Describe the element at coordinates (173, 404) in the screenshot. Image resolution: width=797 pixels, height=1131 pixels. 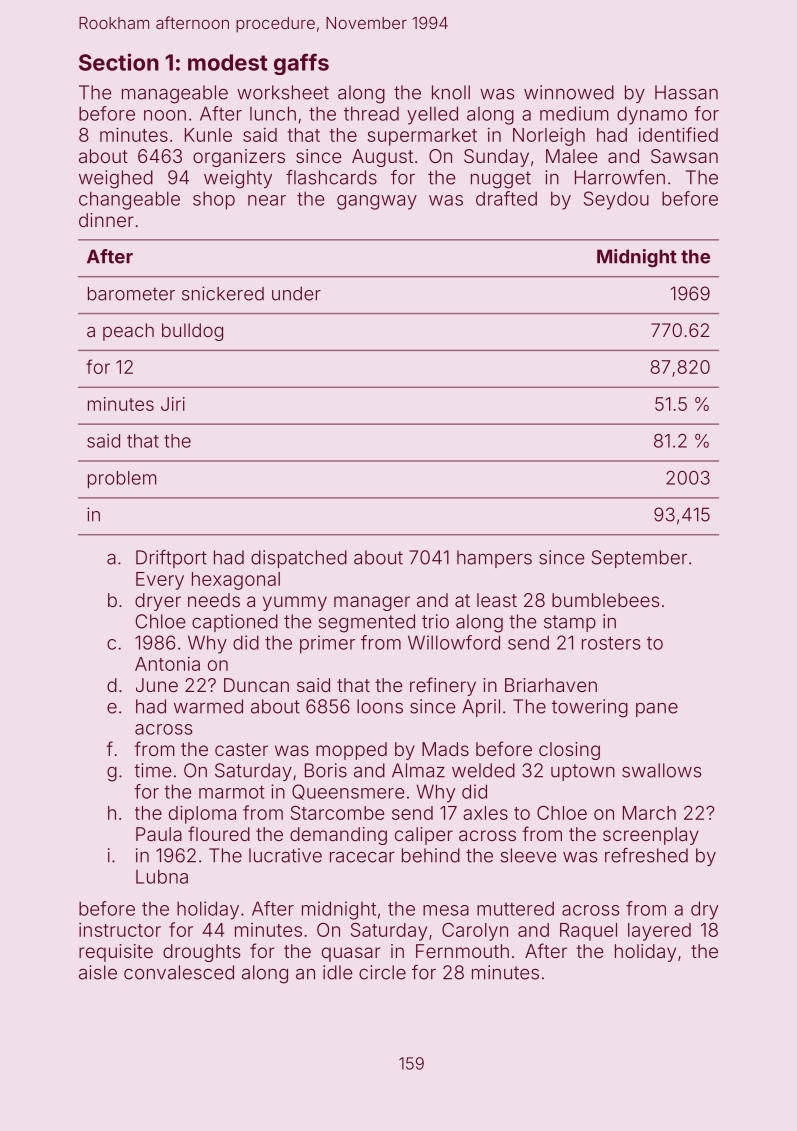
I see `Jiri` at that location.
